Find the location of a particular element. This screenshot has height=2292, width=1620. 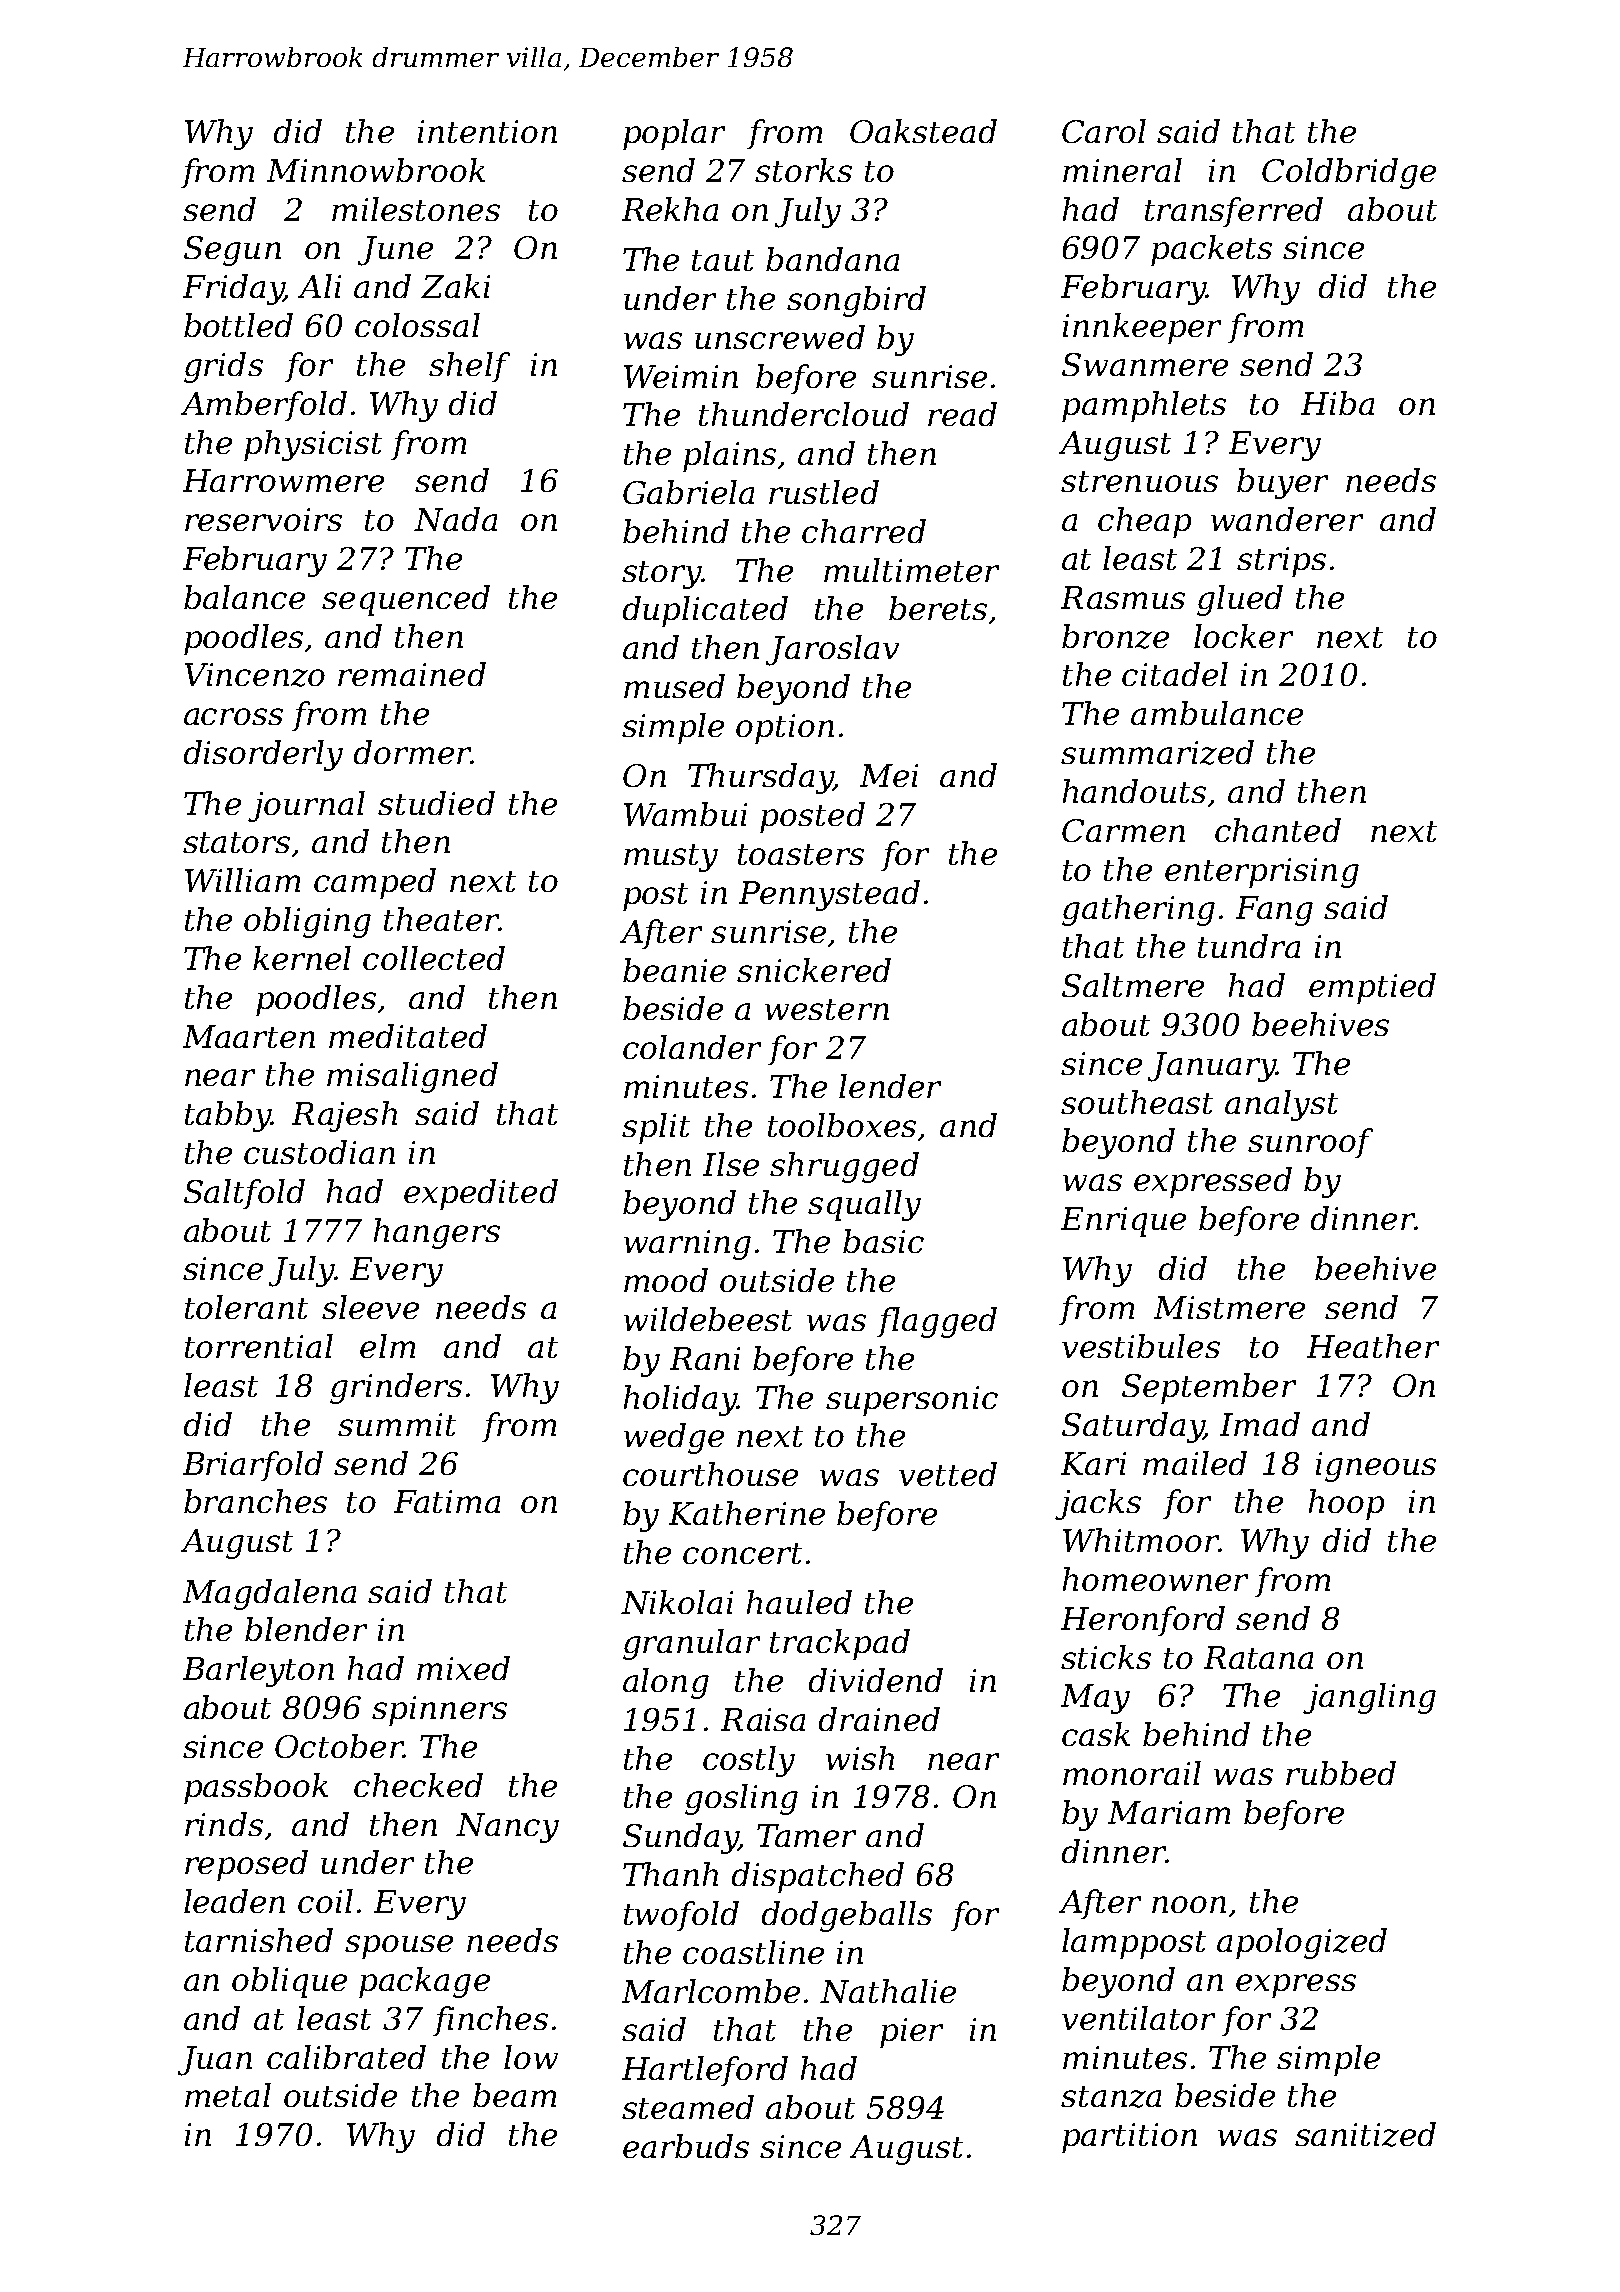

Barleyton is located at coordinates (258, 1671).
